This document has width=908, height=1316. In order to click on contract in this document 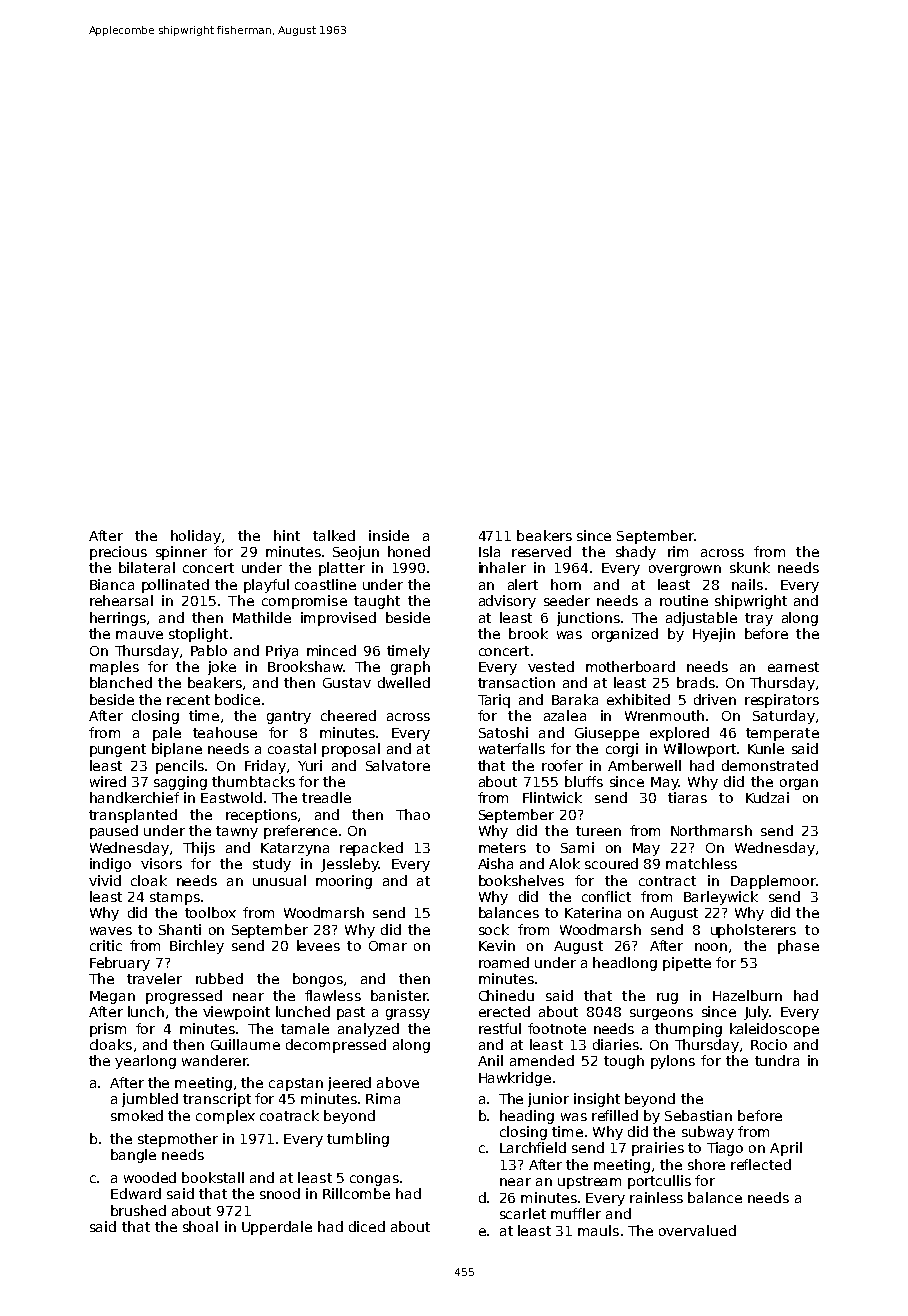, I will do `click(667, 881)`.
